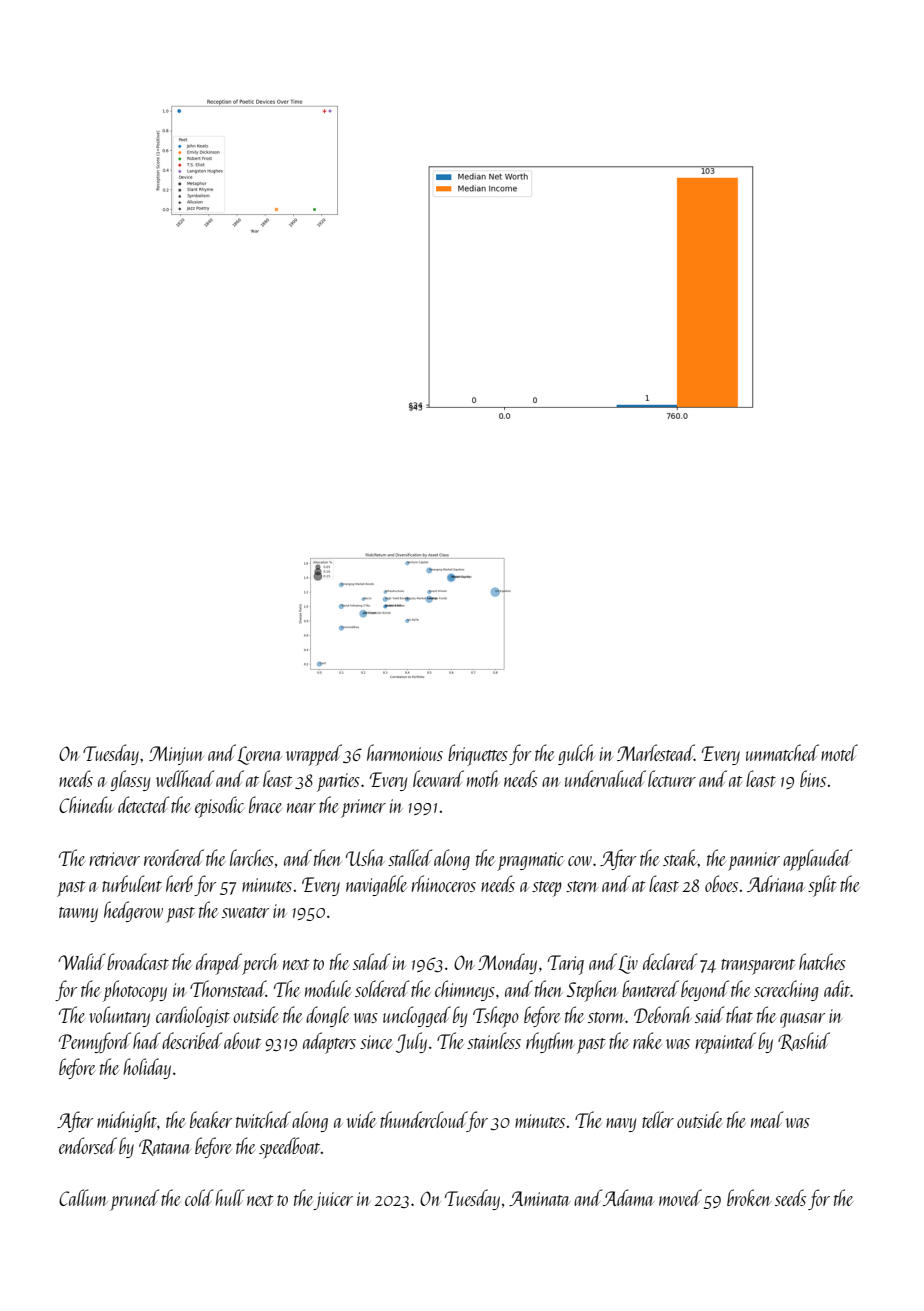 The width and height of the screenshot is (924, 1311). I want to click on pruned, so click(134, 1200).
